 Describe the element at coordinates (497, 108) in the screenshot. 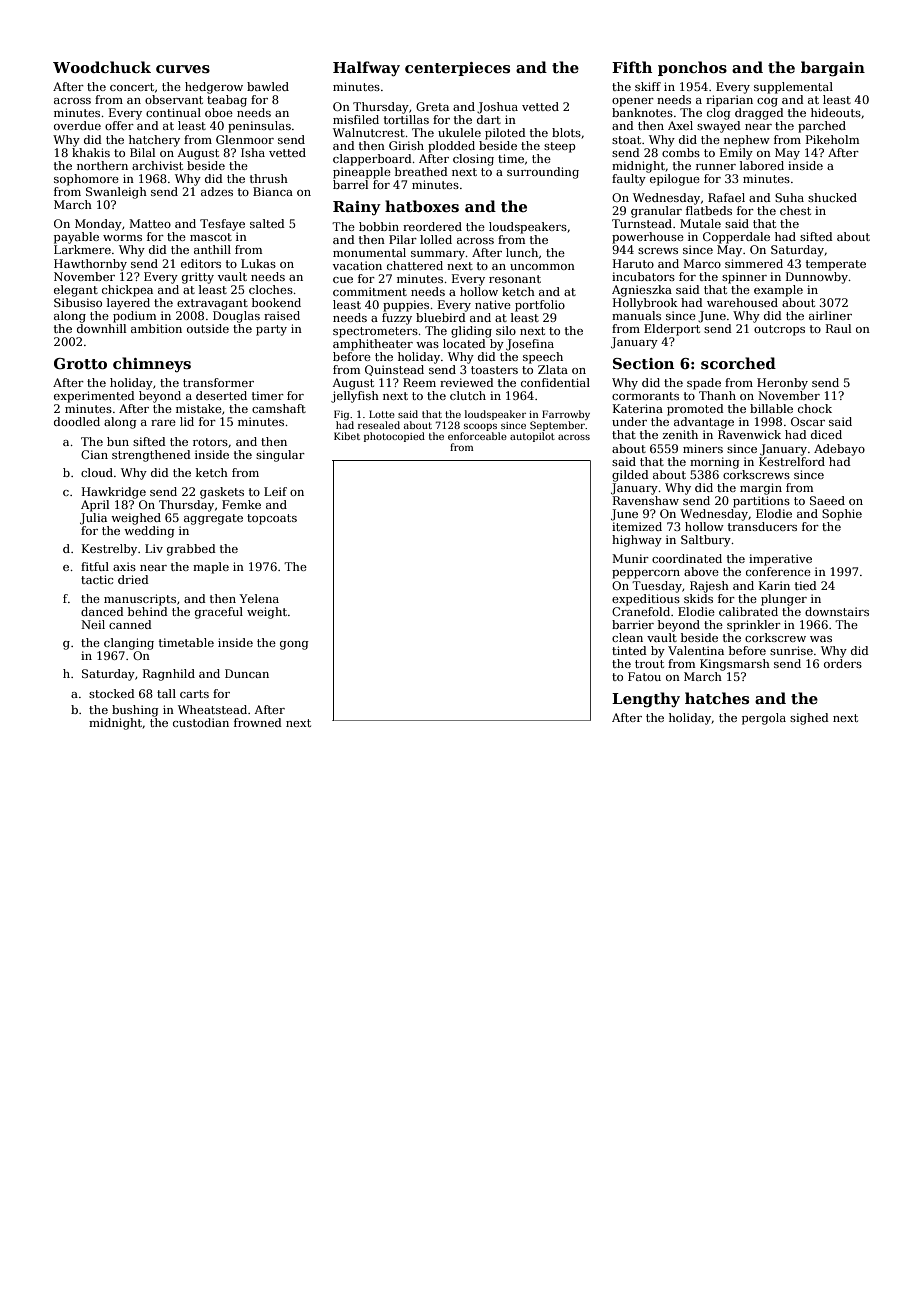

I see `Joshua` at that location.
